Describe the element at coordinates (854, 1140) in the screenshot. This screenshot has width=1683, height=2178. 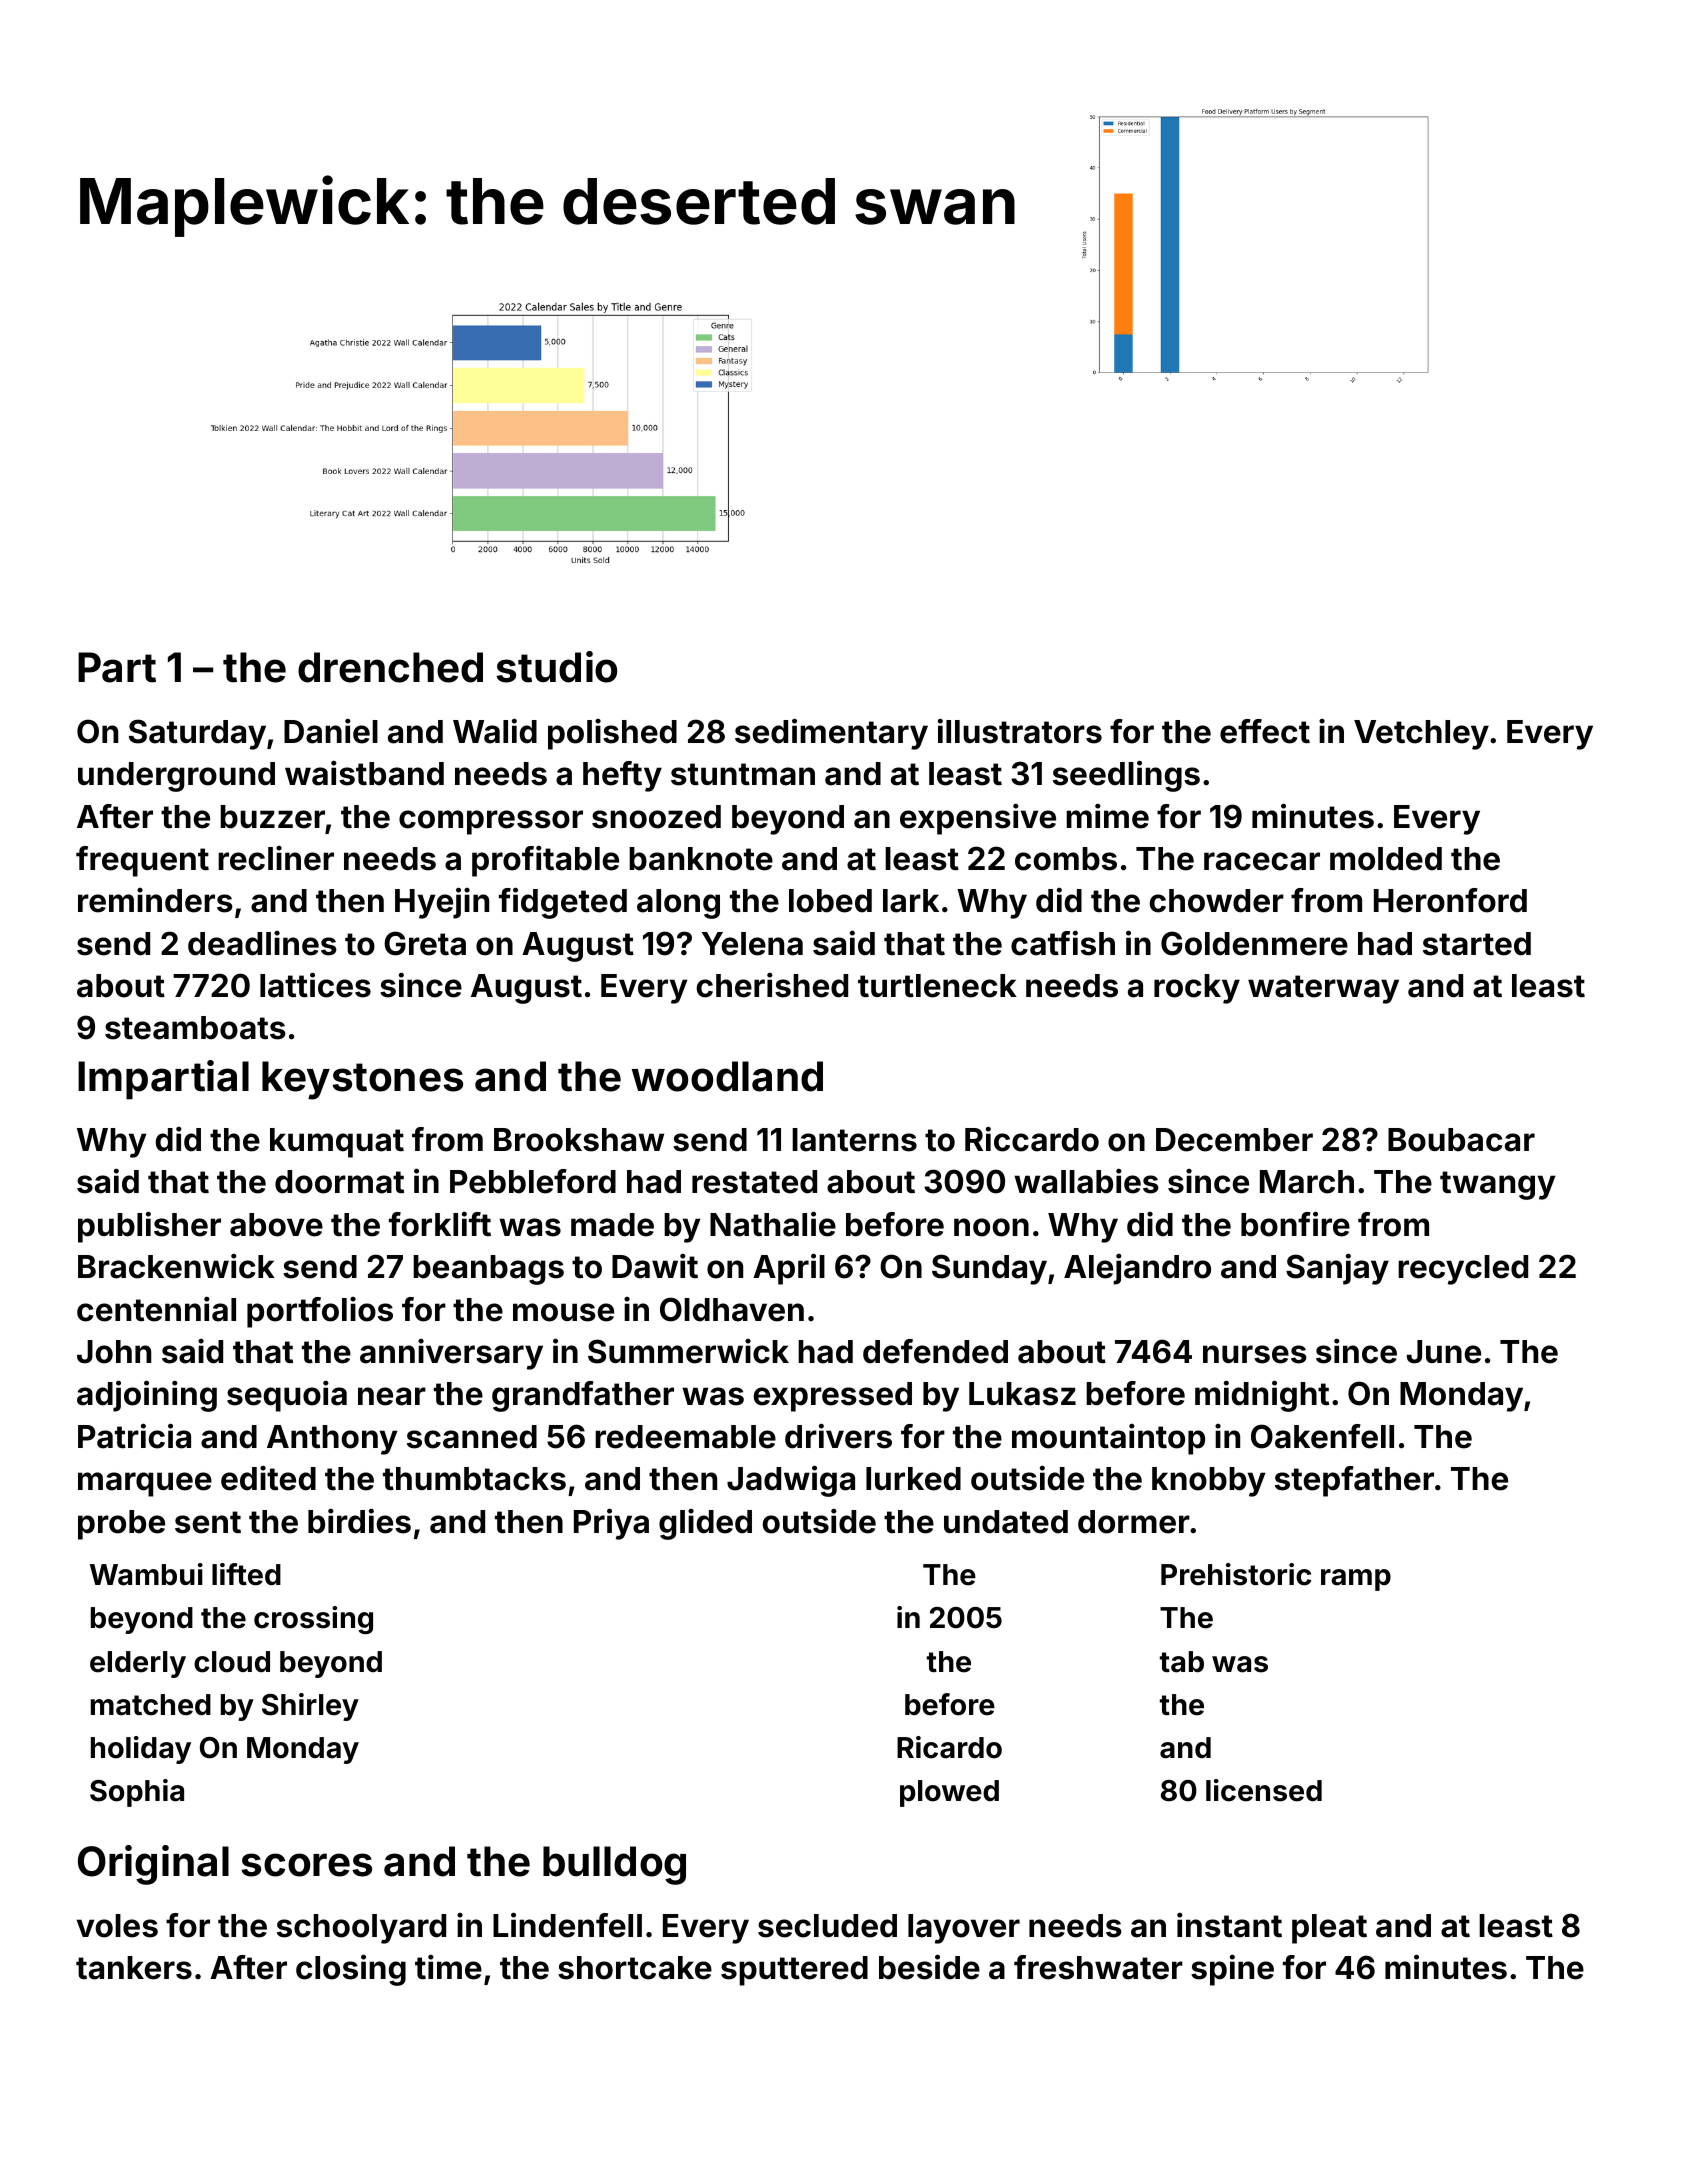
I see `lanterns` at that location.
